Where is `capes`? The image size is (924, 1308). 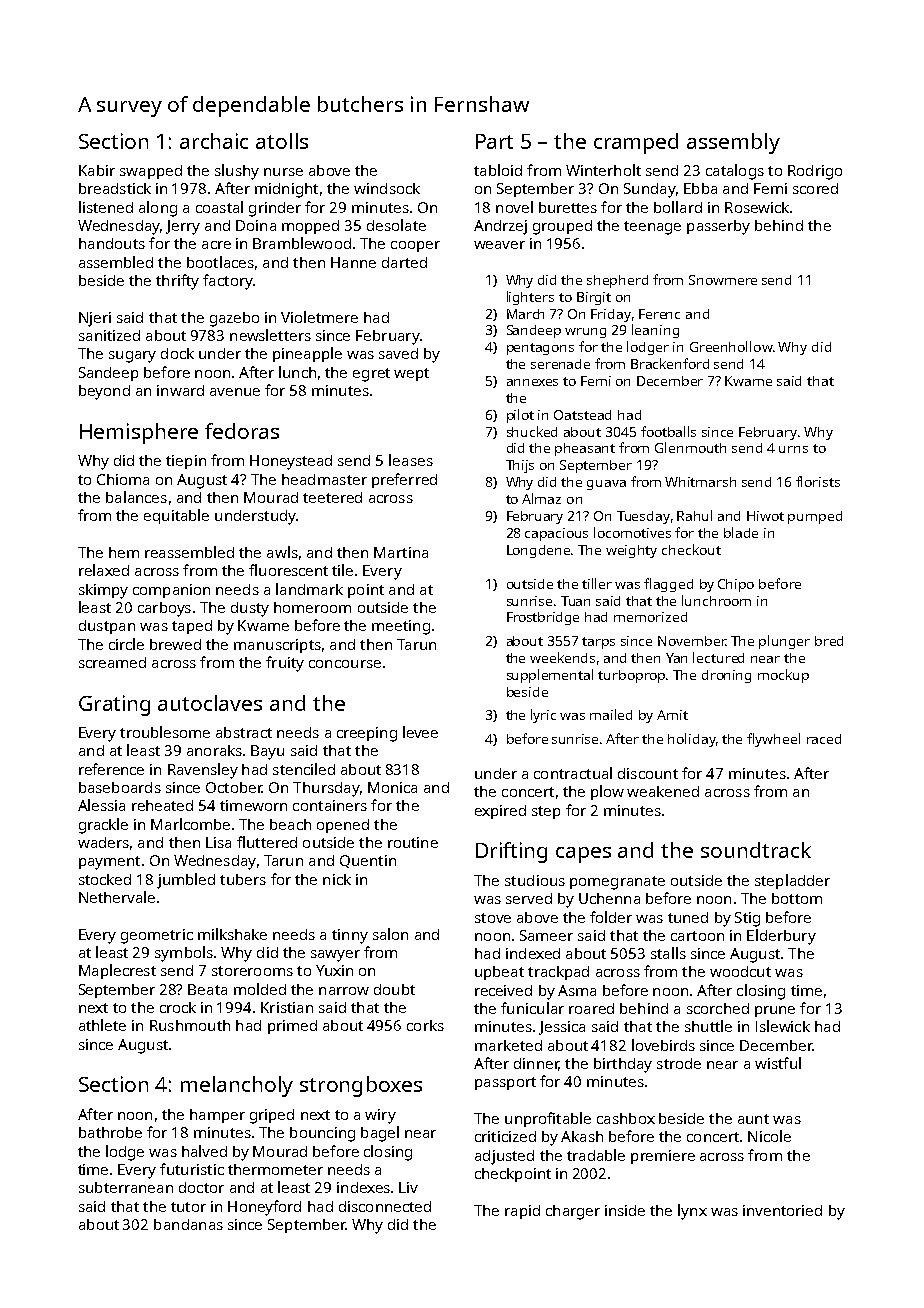
capes is located at coordinates (583, 855).
